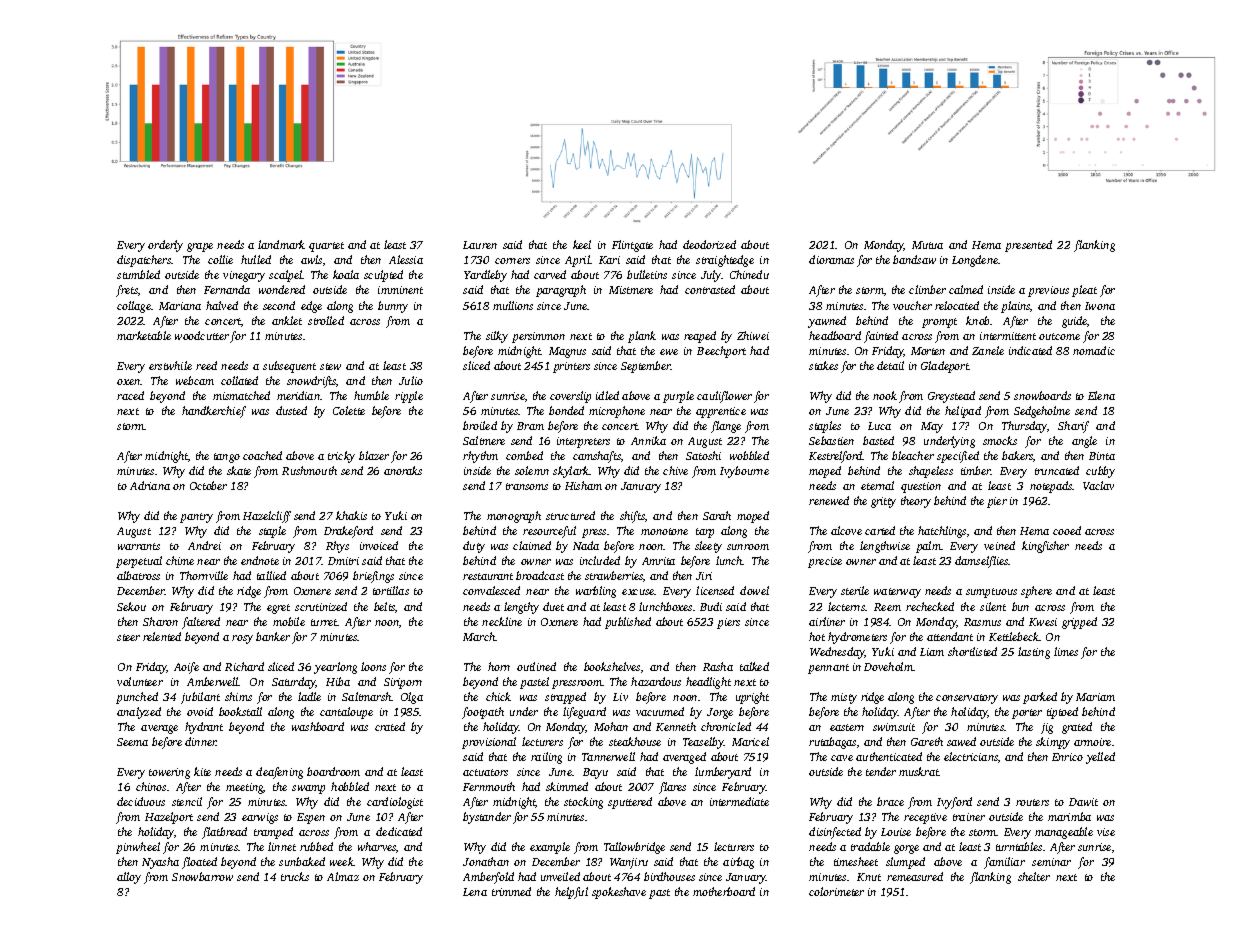 This document has height=952, width=1233. Describe the element at coordinates (927, 245) in the document. I see `Mutua` at that location.
